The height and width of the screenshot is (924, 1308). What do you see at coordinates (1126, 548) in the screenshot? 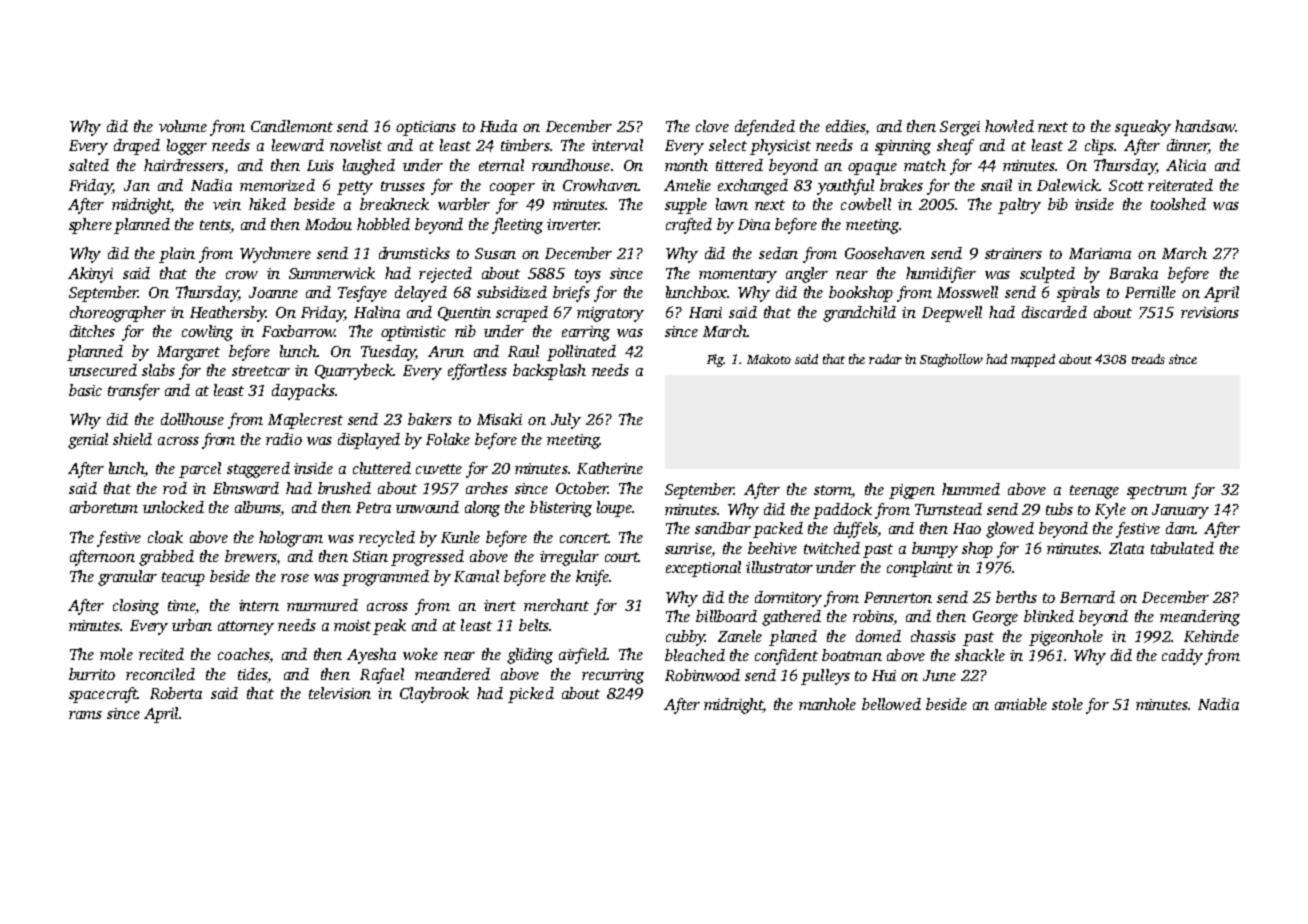
I see `Zlata` at bounding box center [1126, 548].
